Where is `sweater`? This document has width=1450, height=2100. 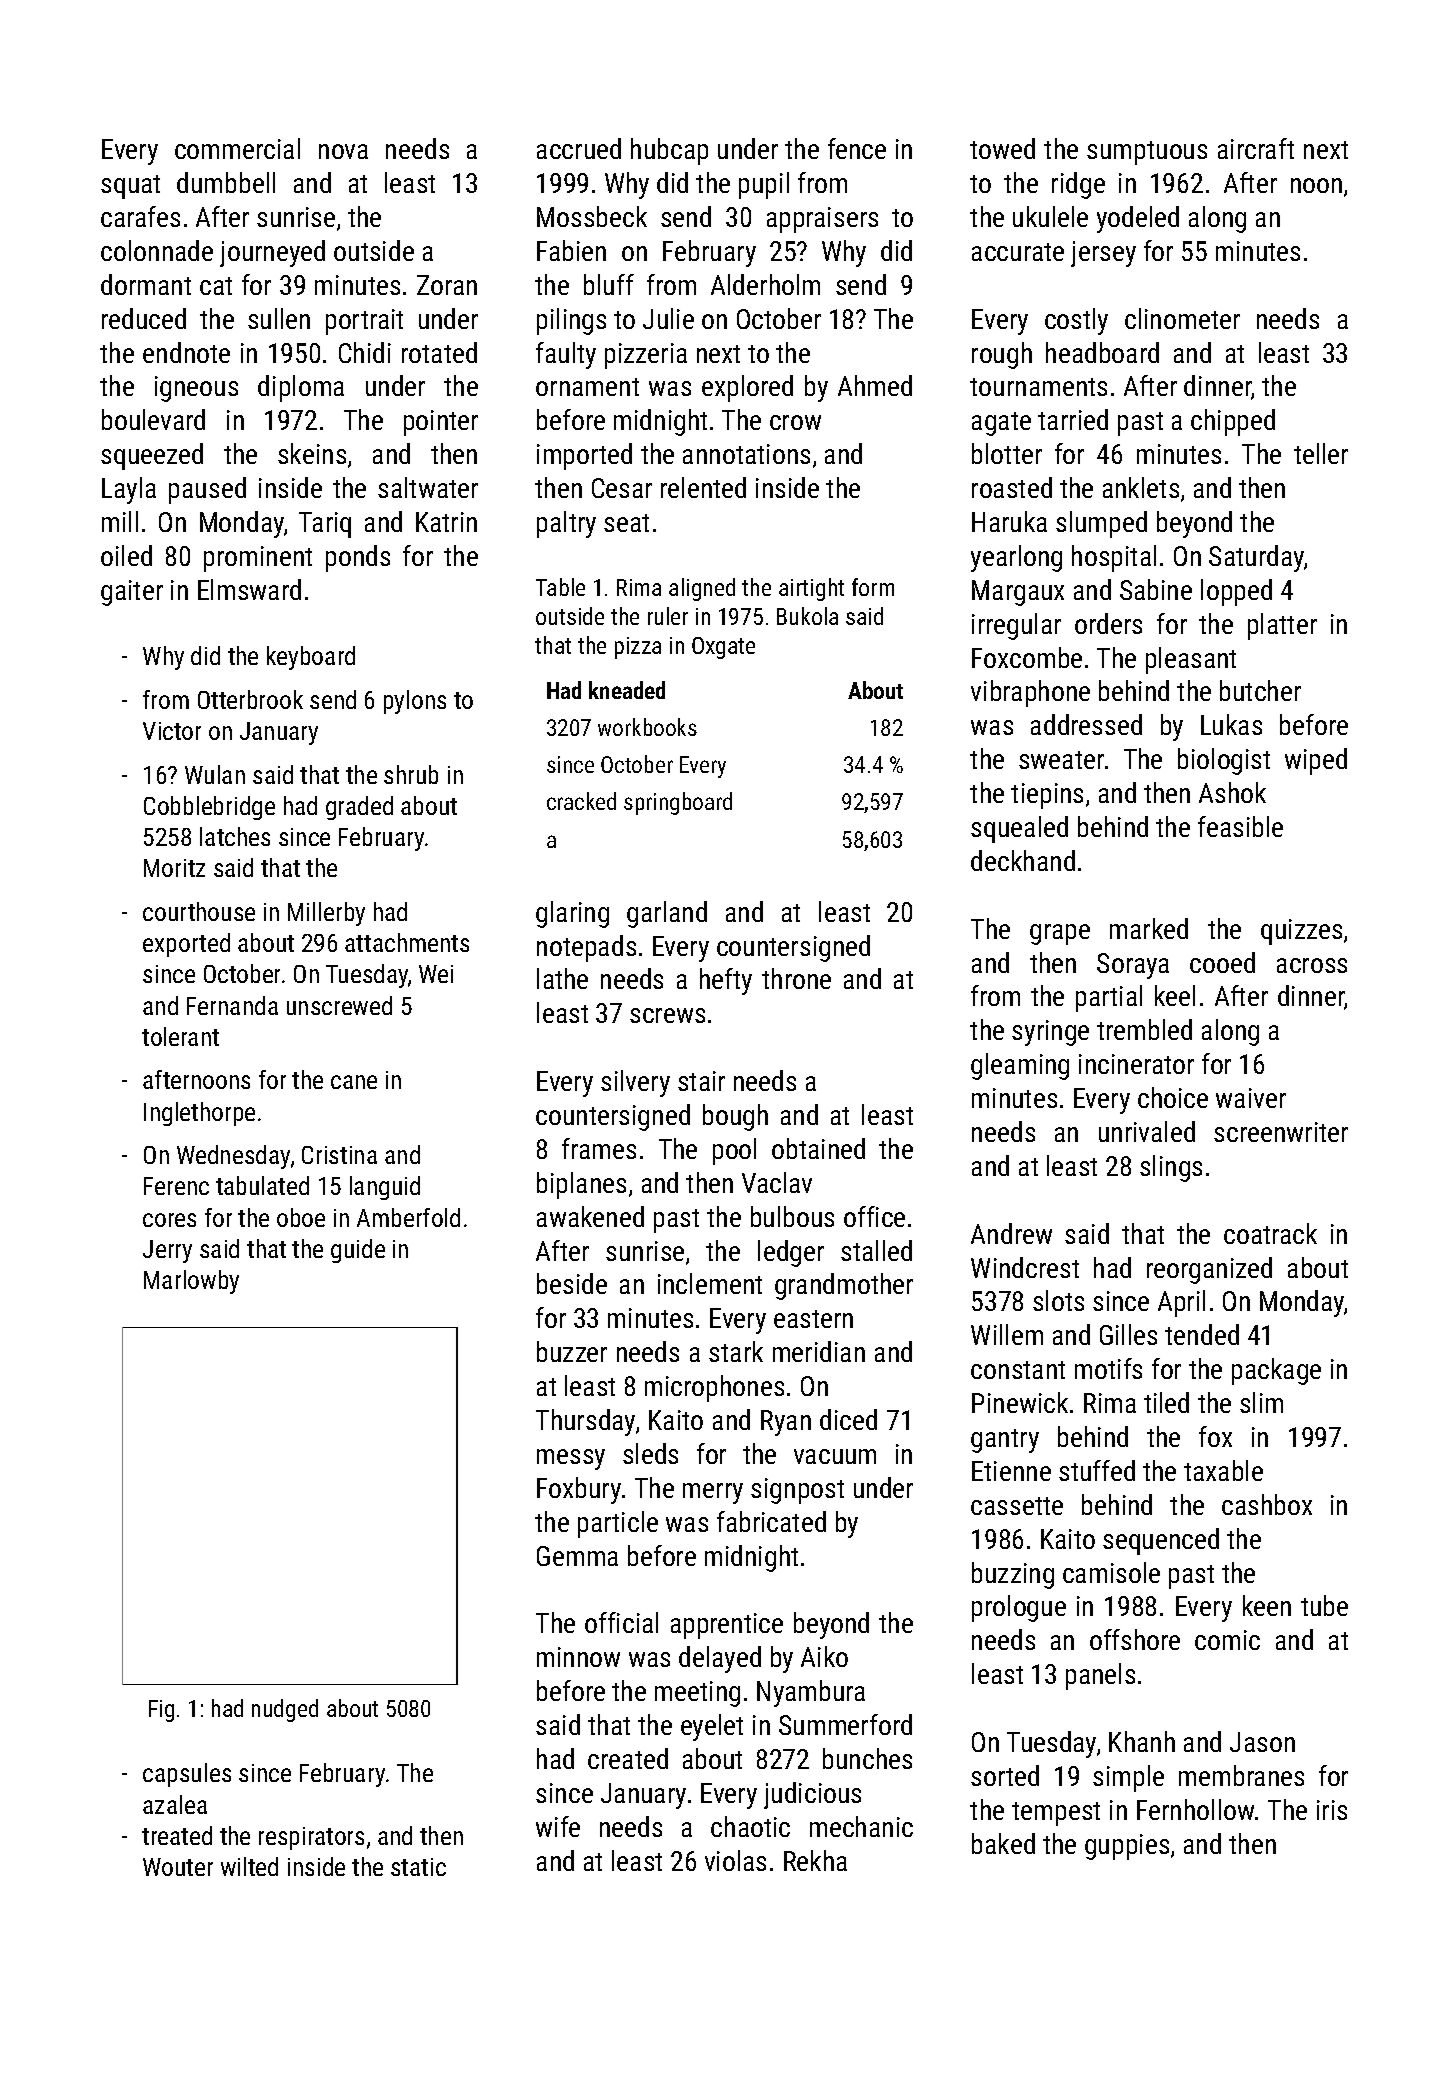
sweater is located at coordinates (1061, 760).
